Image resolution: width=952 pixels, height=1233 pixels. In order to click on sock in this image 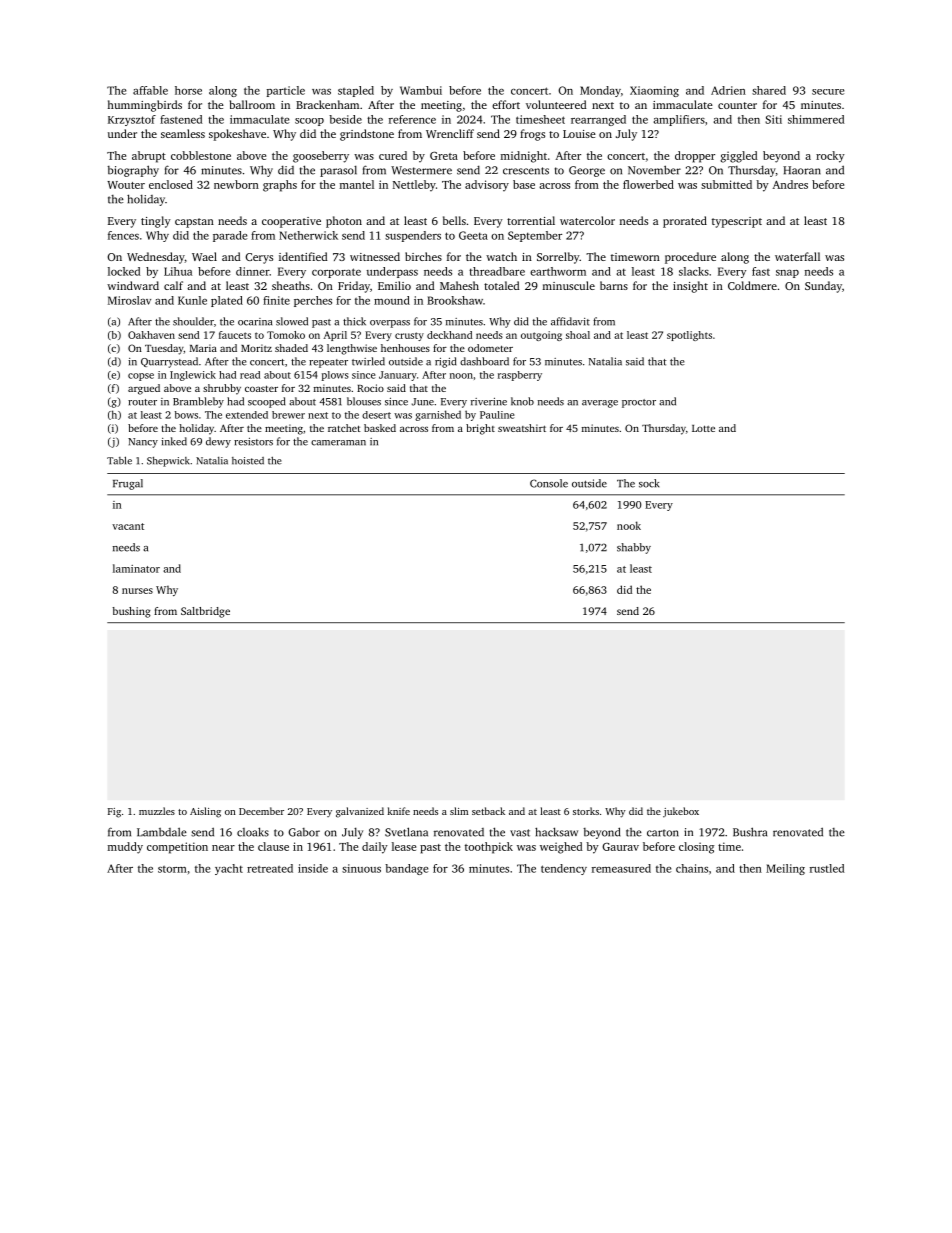, I will do `click(649, 483)`.
